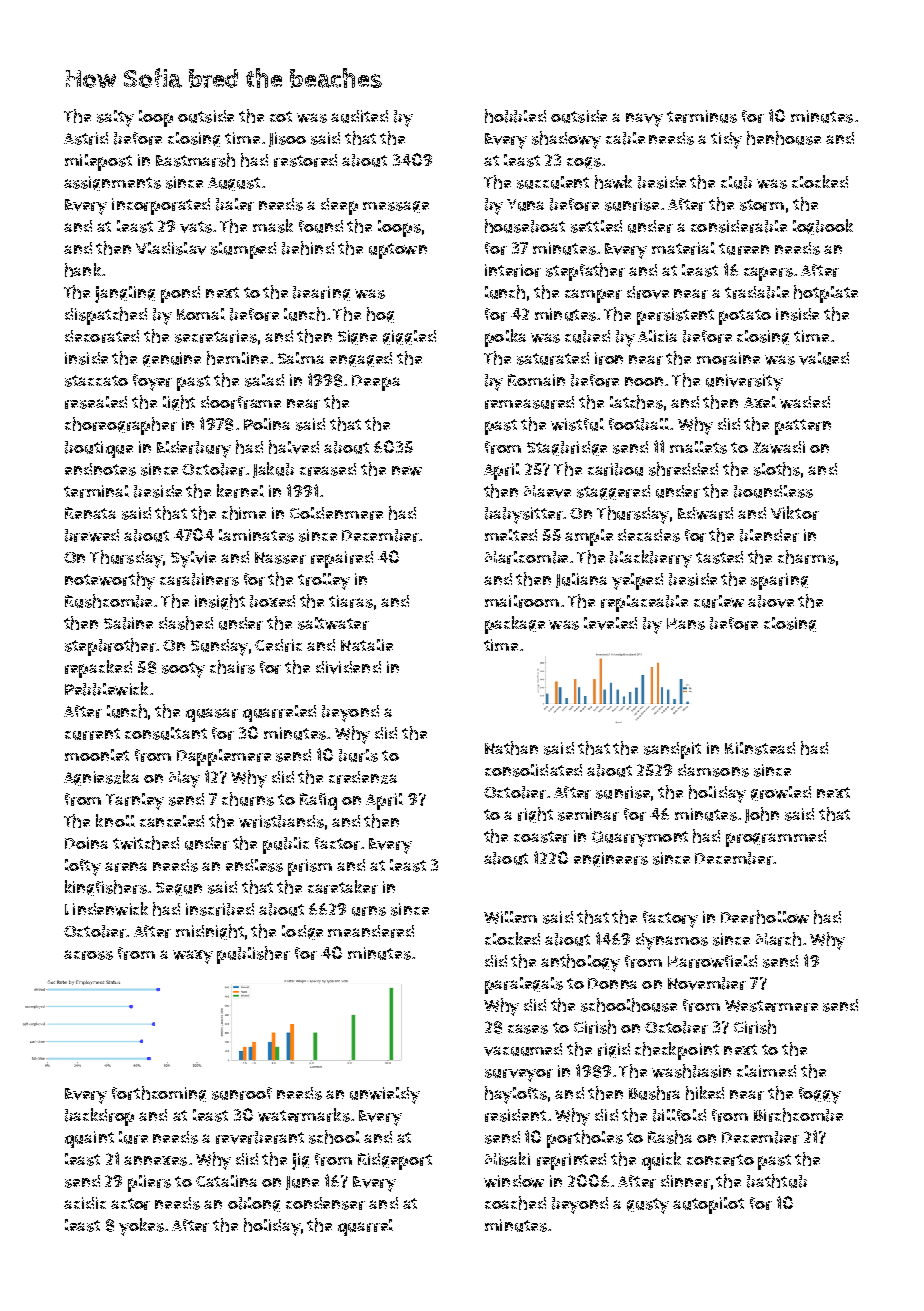  What do you see at coordinates (826, 294) in the page?
I see `hotplate` at bounding box center [826, 294].
